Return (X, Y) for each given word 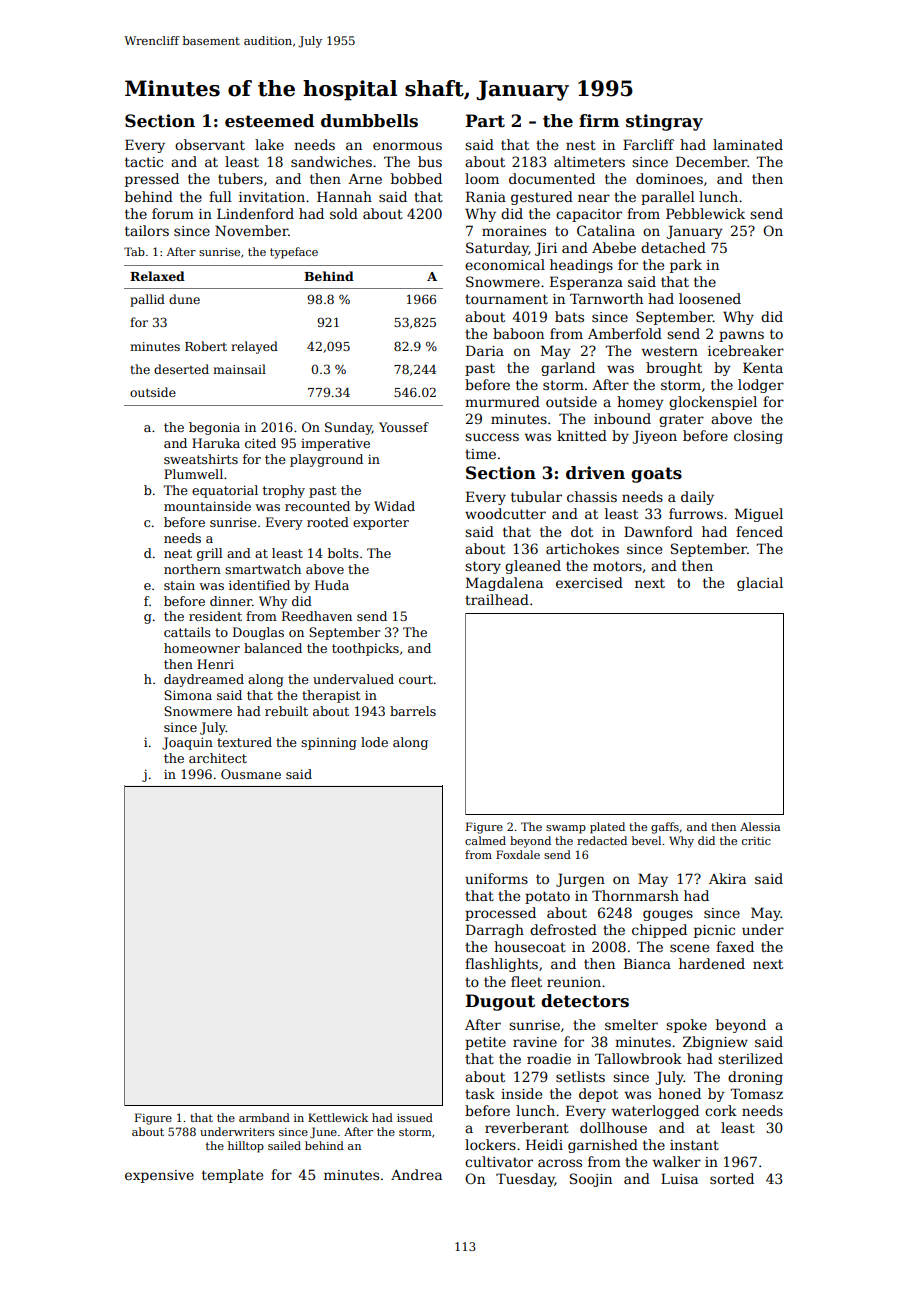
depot (598, 1095)
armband (264, 1117)
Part (485, 121)
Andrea (416, 1174)
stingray (664, 122)
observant (210, 144)
